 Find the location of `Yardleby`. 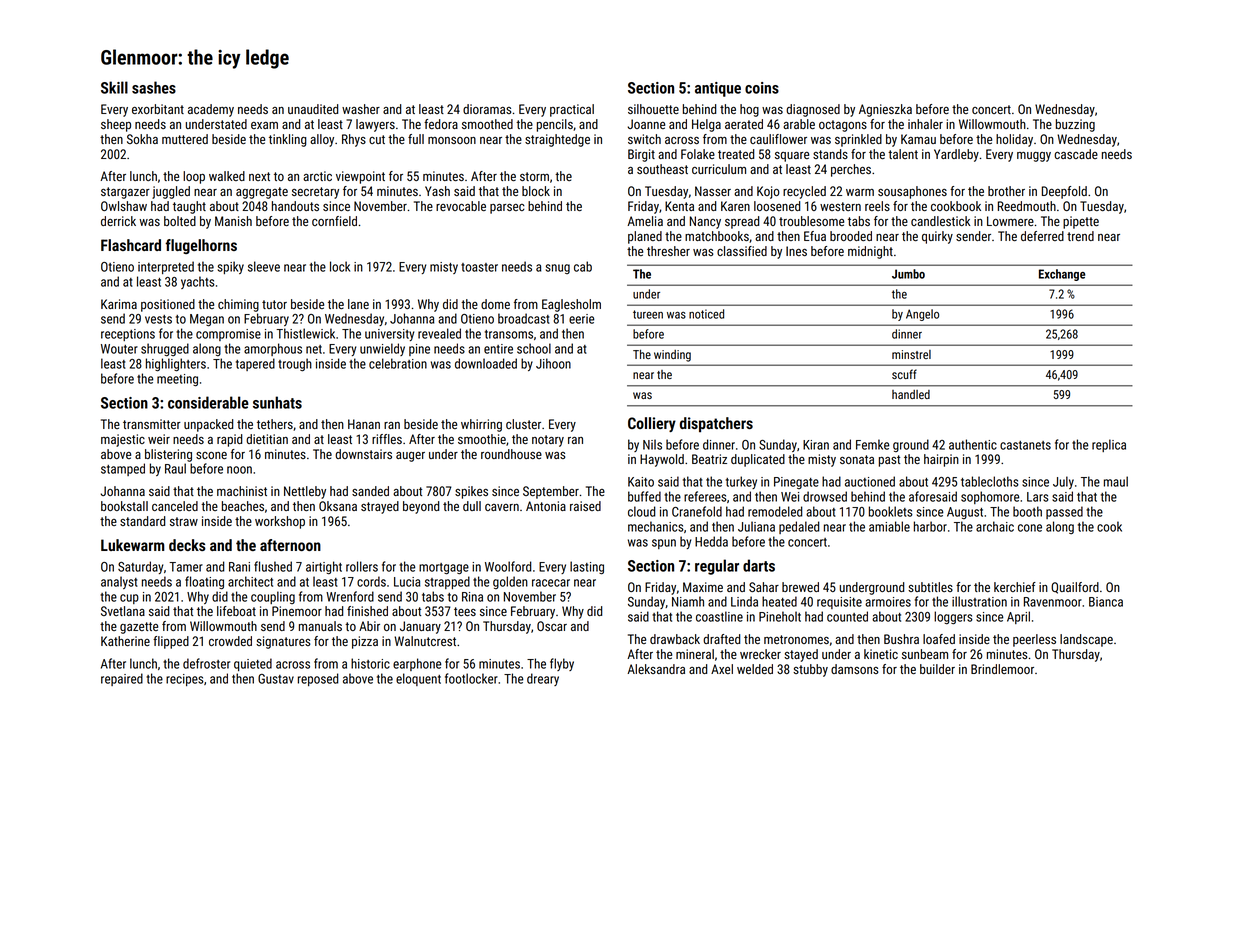

Yardleby is located at coordinates (956, 155).
